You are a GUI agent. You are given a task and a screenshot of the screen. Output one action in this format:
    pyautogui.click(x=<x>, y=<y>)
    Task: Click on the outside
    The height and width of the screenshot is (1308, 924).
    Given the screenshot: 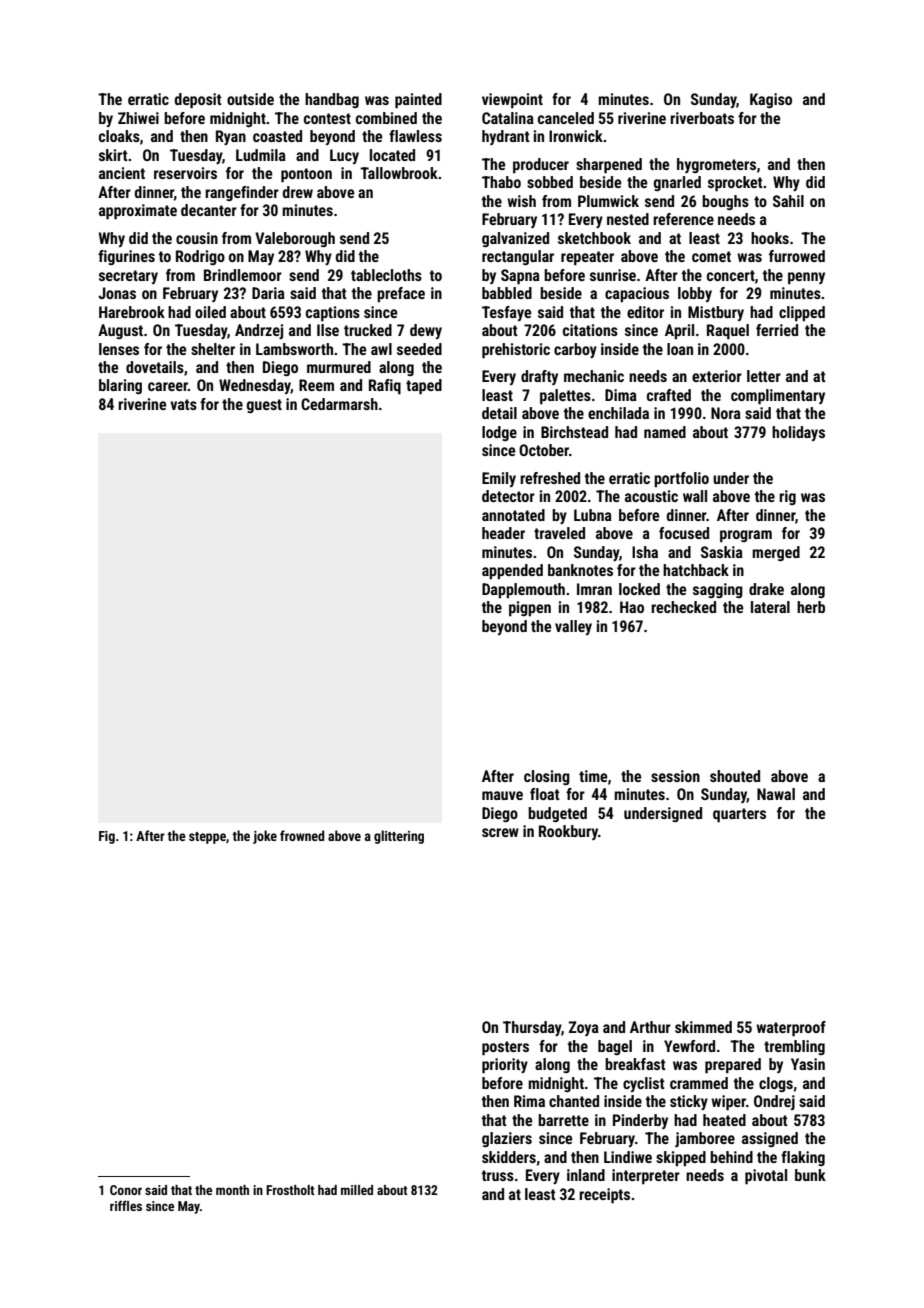 What is the action you would take?
    pyautogui.click(x=250, y=99)
